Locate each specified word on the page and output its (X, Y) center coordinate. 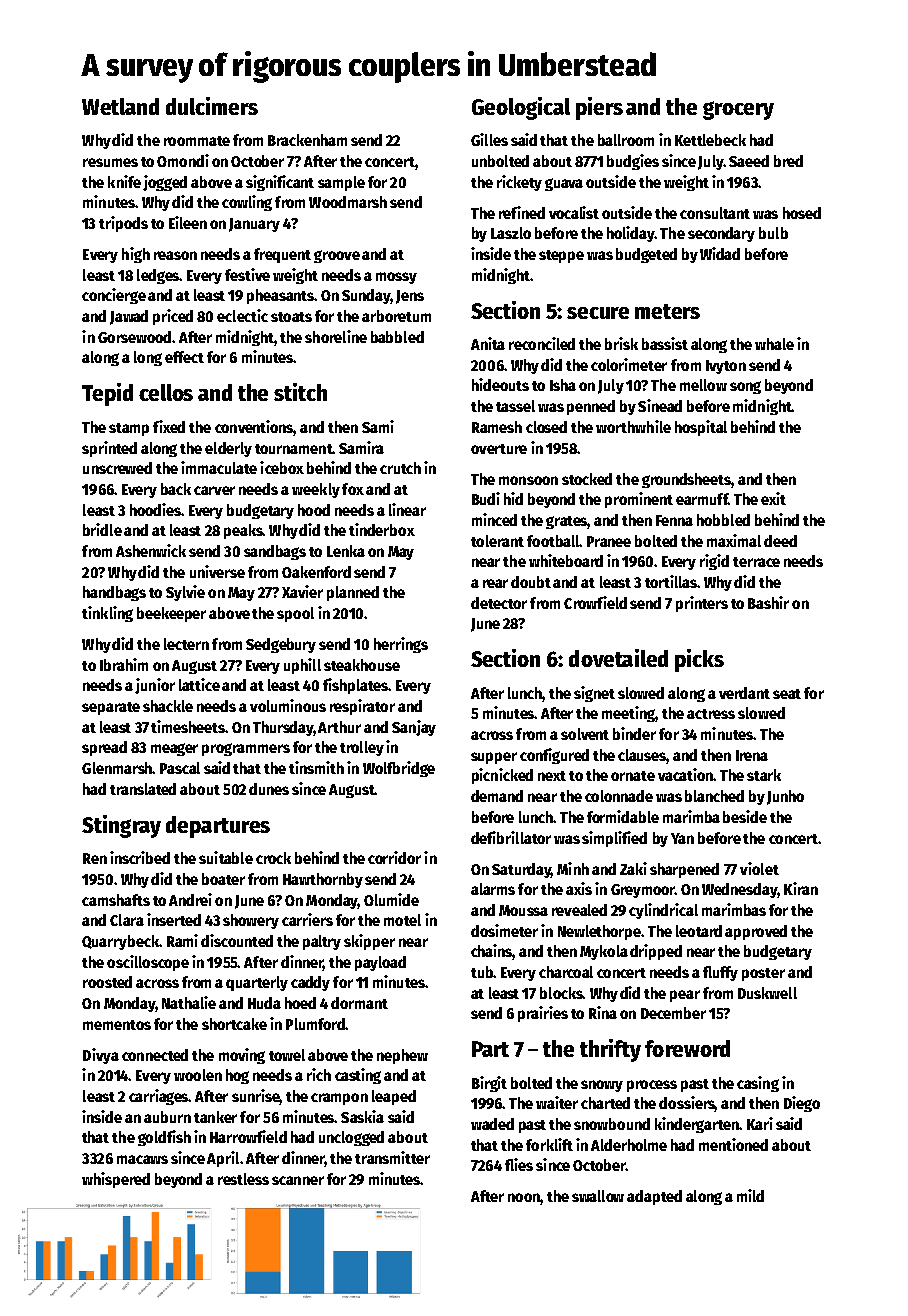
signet (594, 694)
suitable (226, 857)
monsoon (528, 480)
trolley (362, 748)
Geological (521, 108)
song (745, 387)
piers (599, 108)
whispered (116, 1180)
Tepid (107, 394)
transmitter (392, 1157)
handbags (114, 593)
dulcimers (212, 106)
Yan (682, 838)
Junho (785, 797)
